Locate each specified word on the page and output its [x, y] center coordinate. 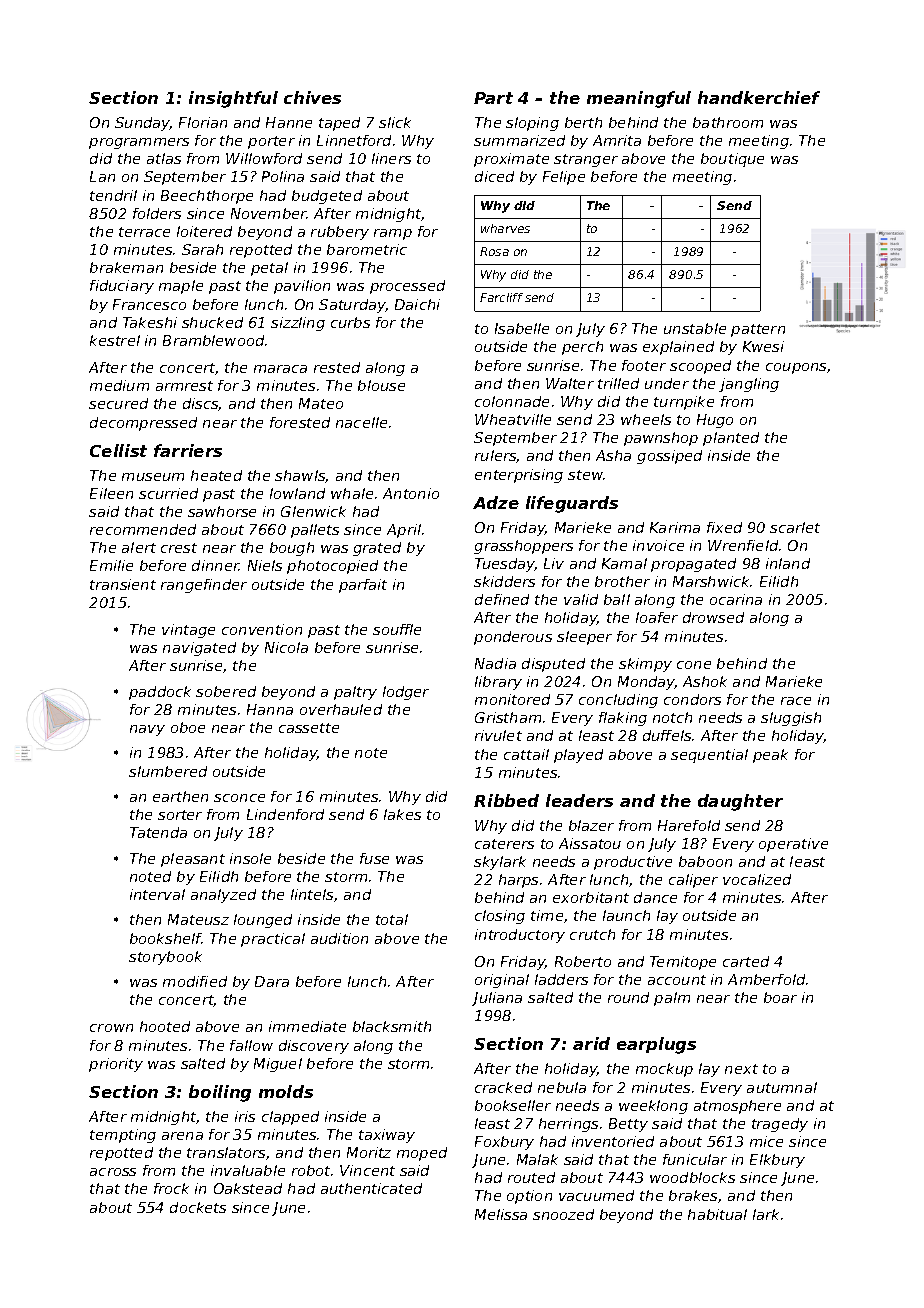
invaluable [248, 1170]
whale [352, 493]
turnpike [684, 403]
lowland [297, 493]
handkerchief [759, 97]
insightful [233, 99]
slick [395, 122]
